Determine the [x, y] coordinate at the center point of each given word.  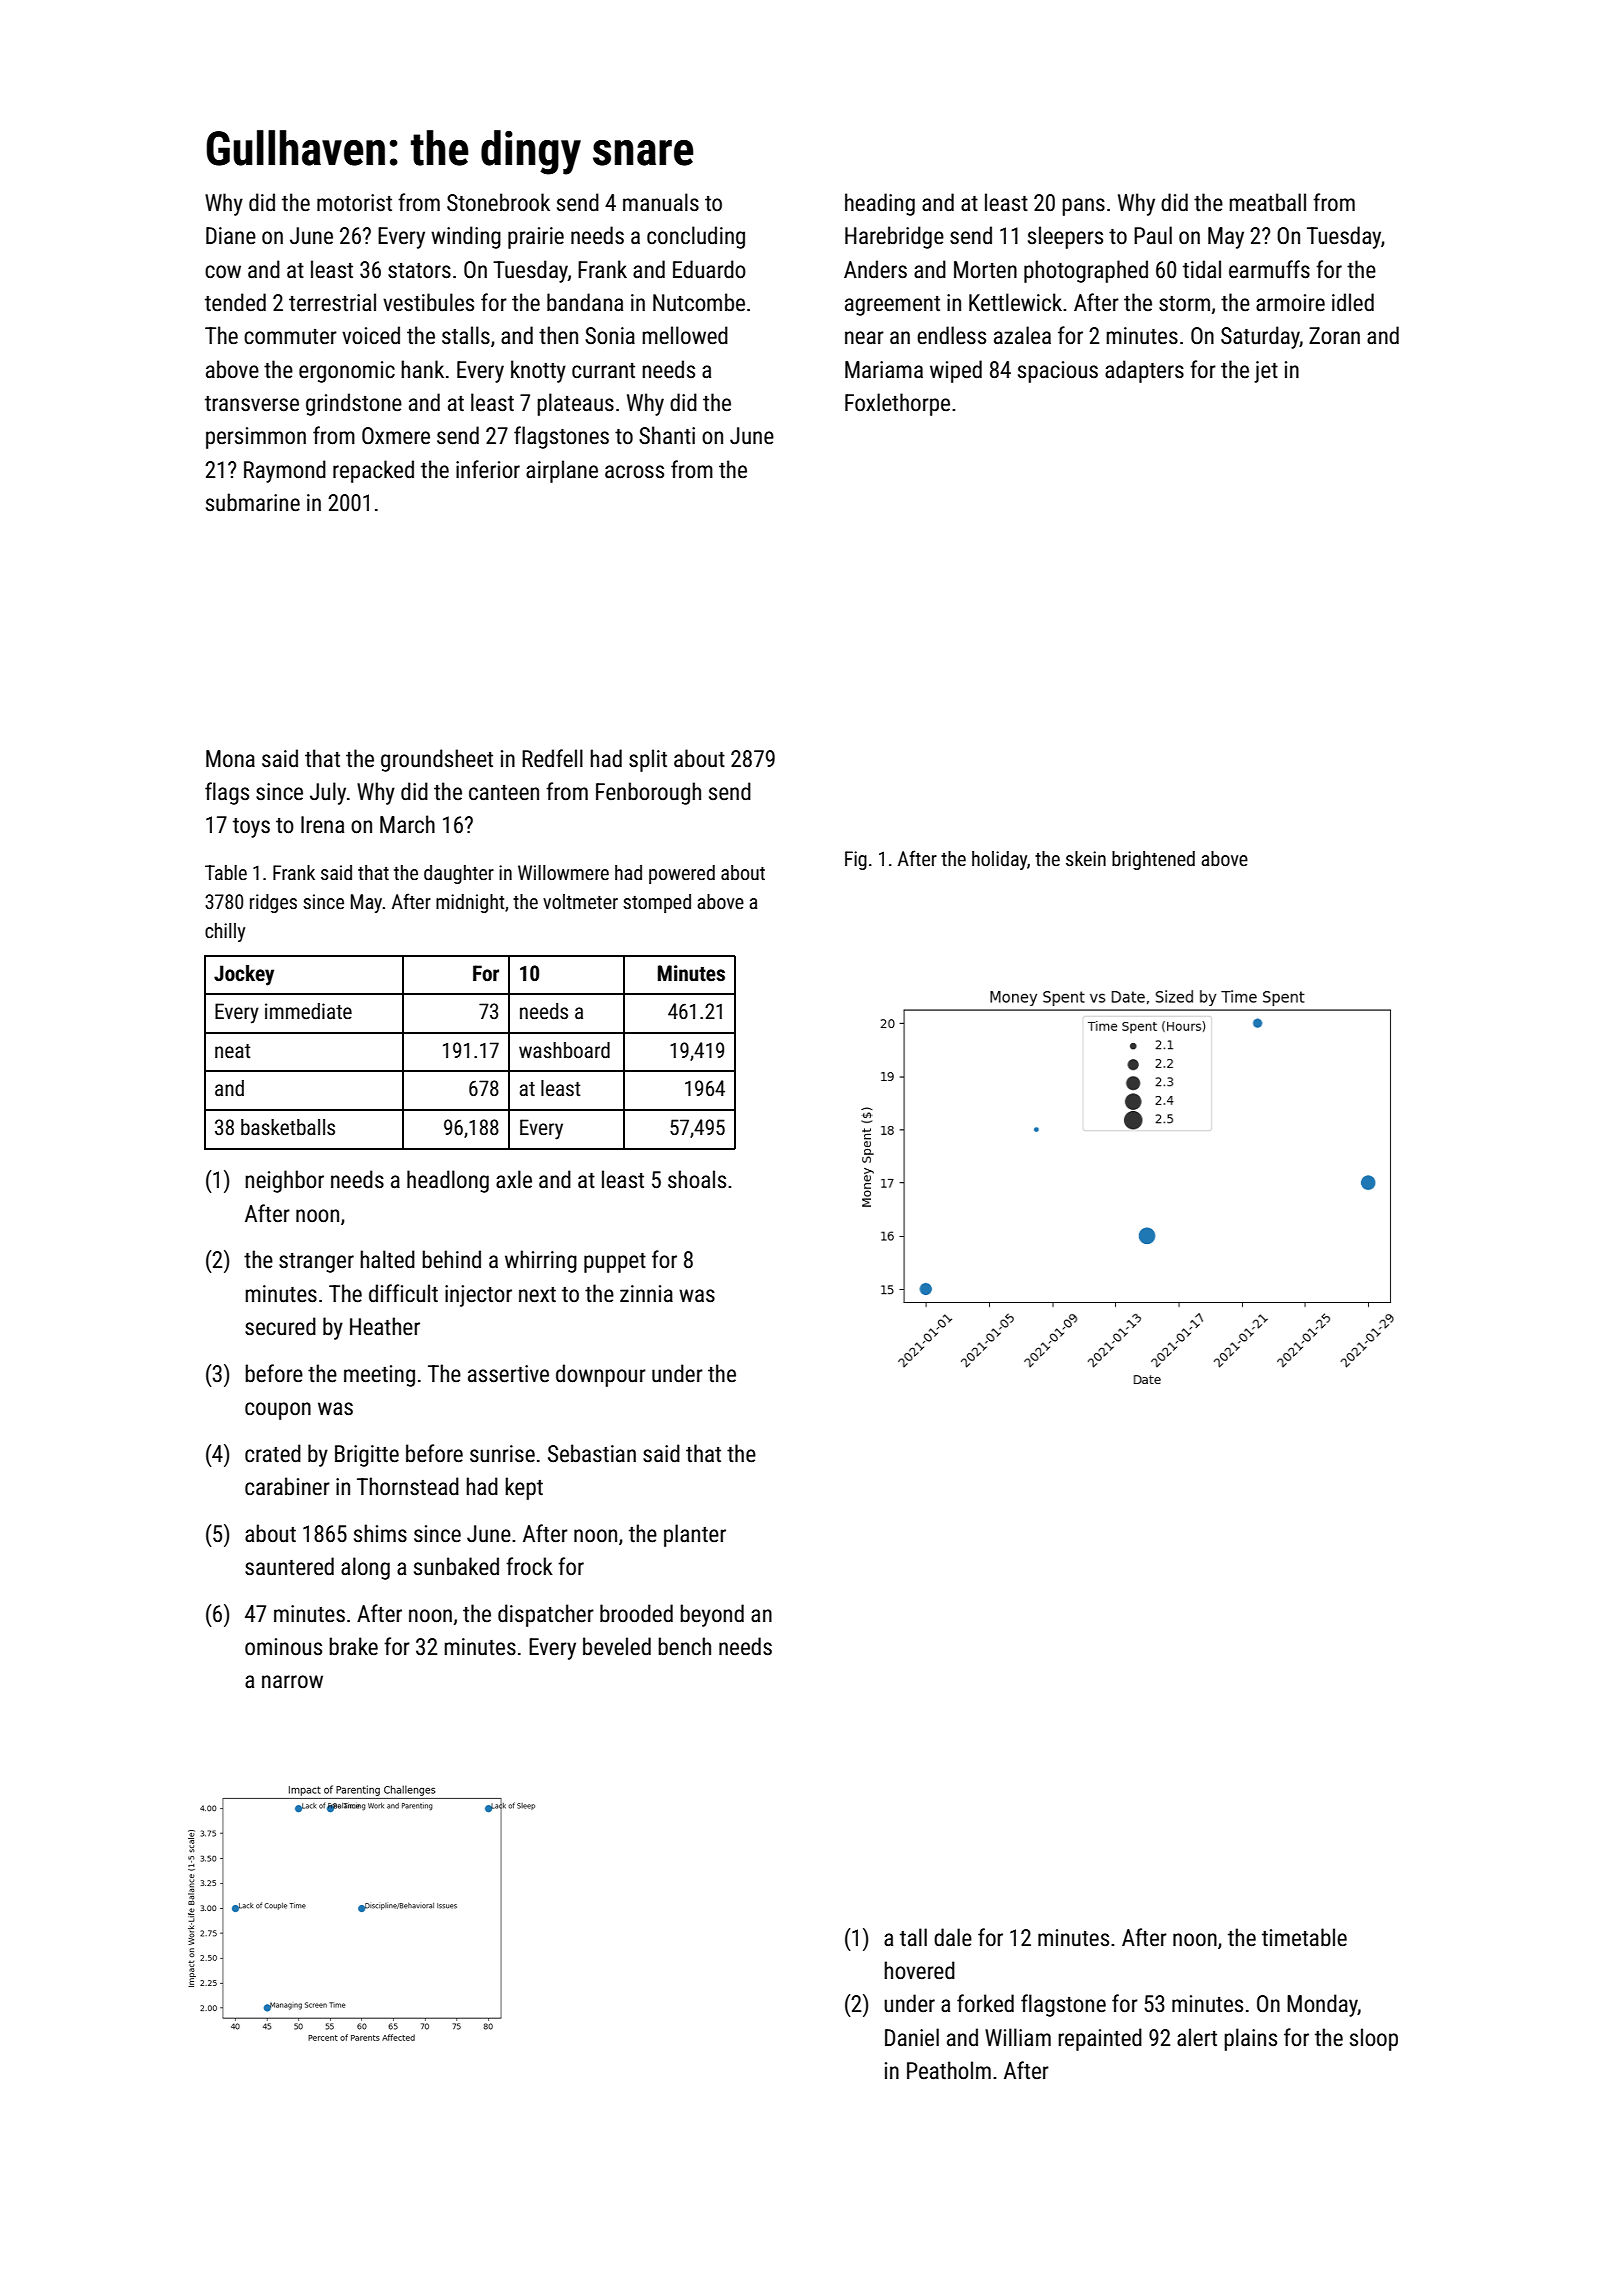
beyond [712, 1615]
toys [251, 828]
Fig [856, 860]
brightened [1153, 860]
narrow [292, 1682]
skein [1086, 858]
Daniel [912, 2037]
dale [953, 1937]
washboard [564, 1050]
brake [353, 1646]
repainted [1100, 2039]
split [648, 760]
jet [1266, 372]
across [634, 472]
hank [422, 369]
